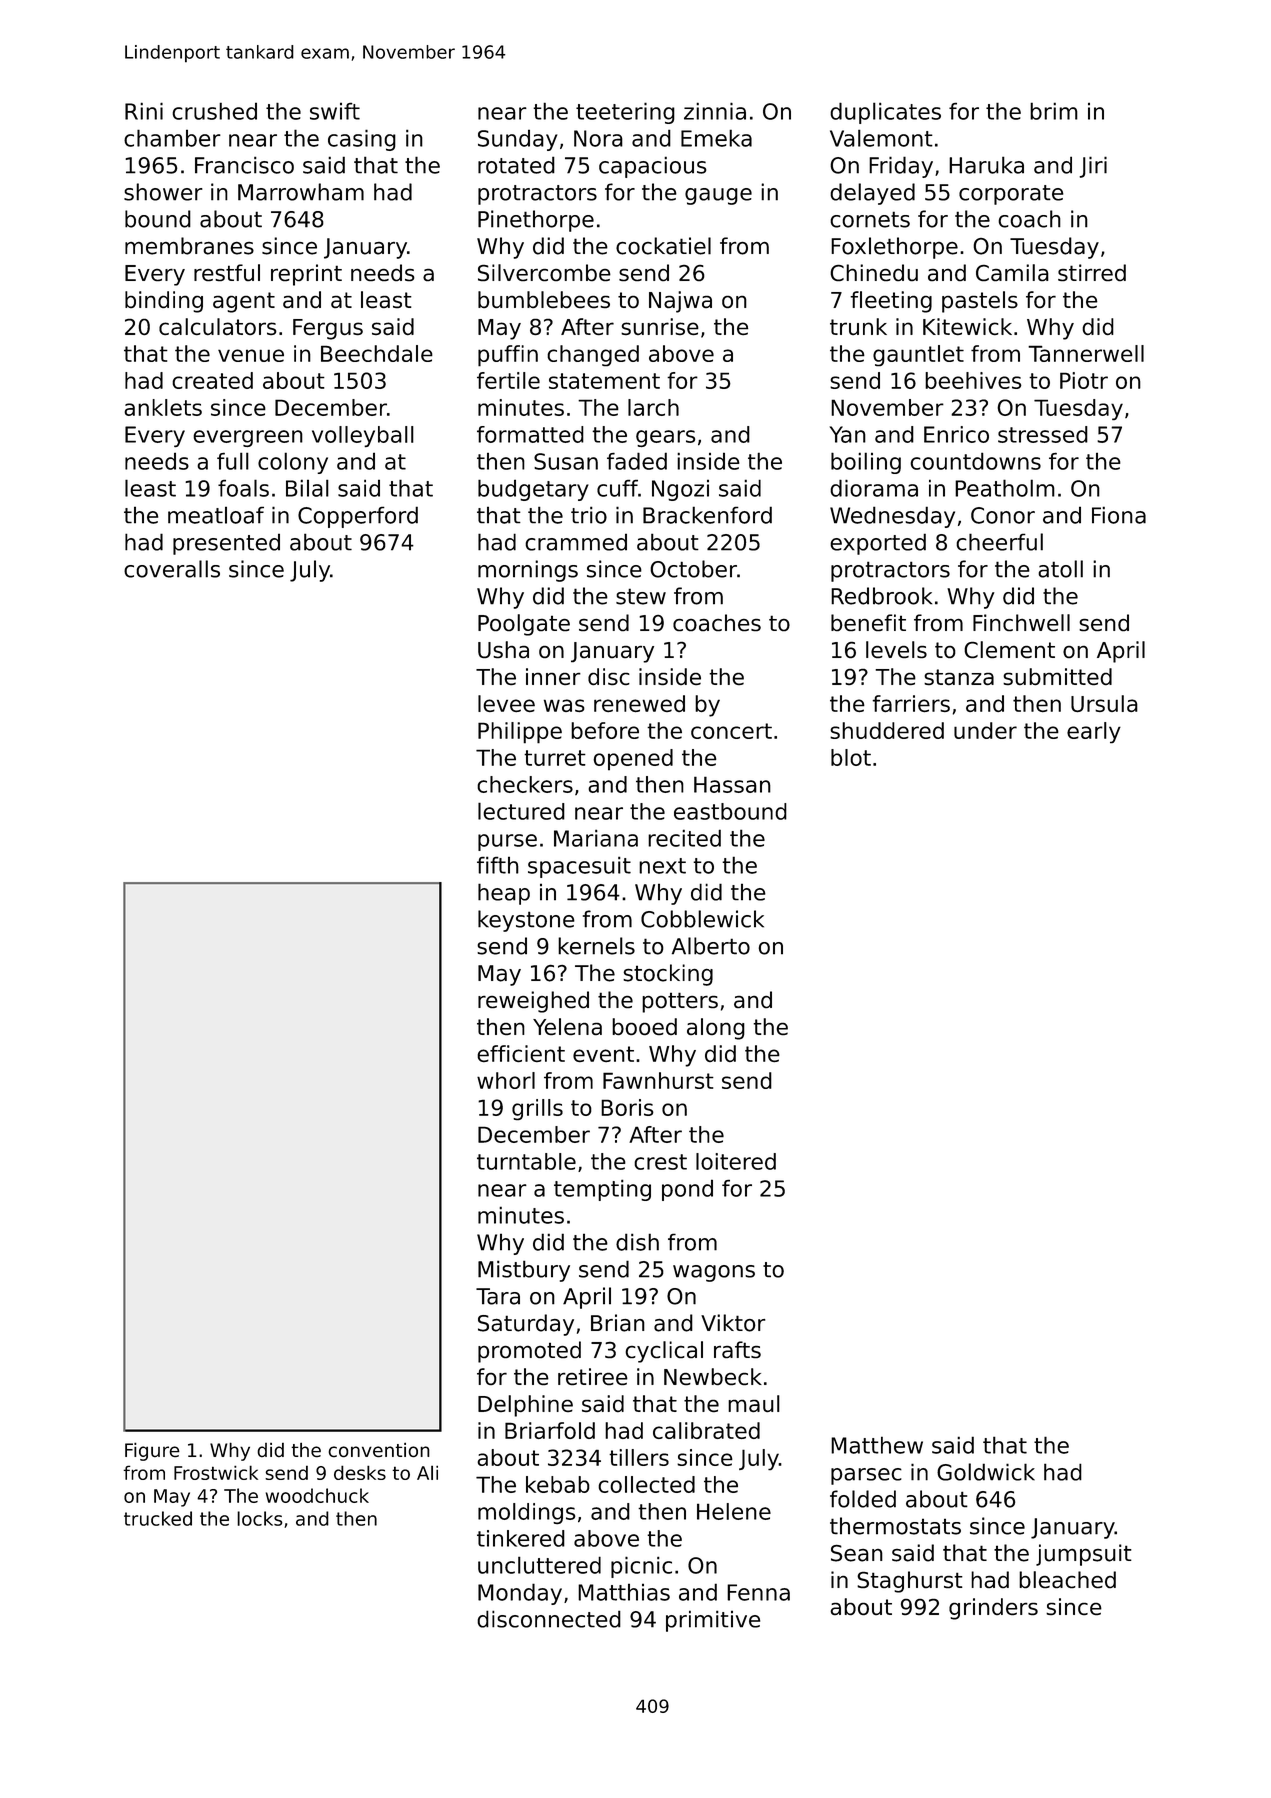 This document has width=1271, height=1798. I want to click on Goldwick, so click(986, 1472).
